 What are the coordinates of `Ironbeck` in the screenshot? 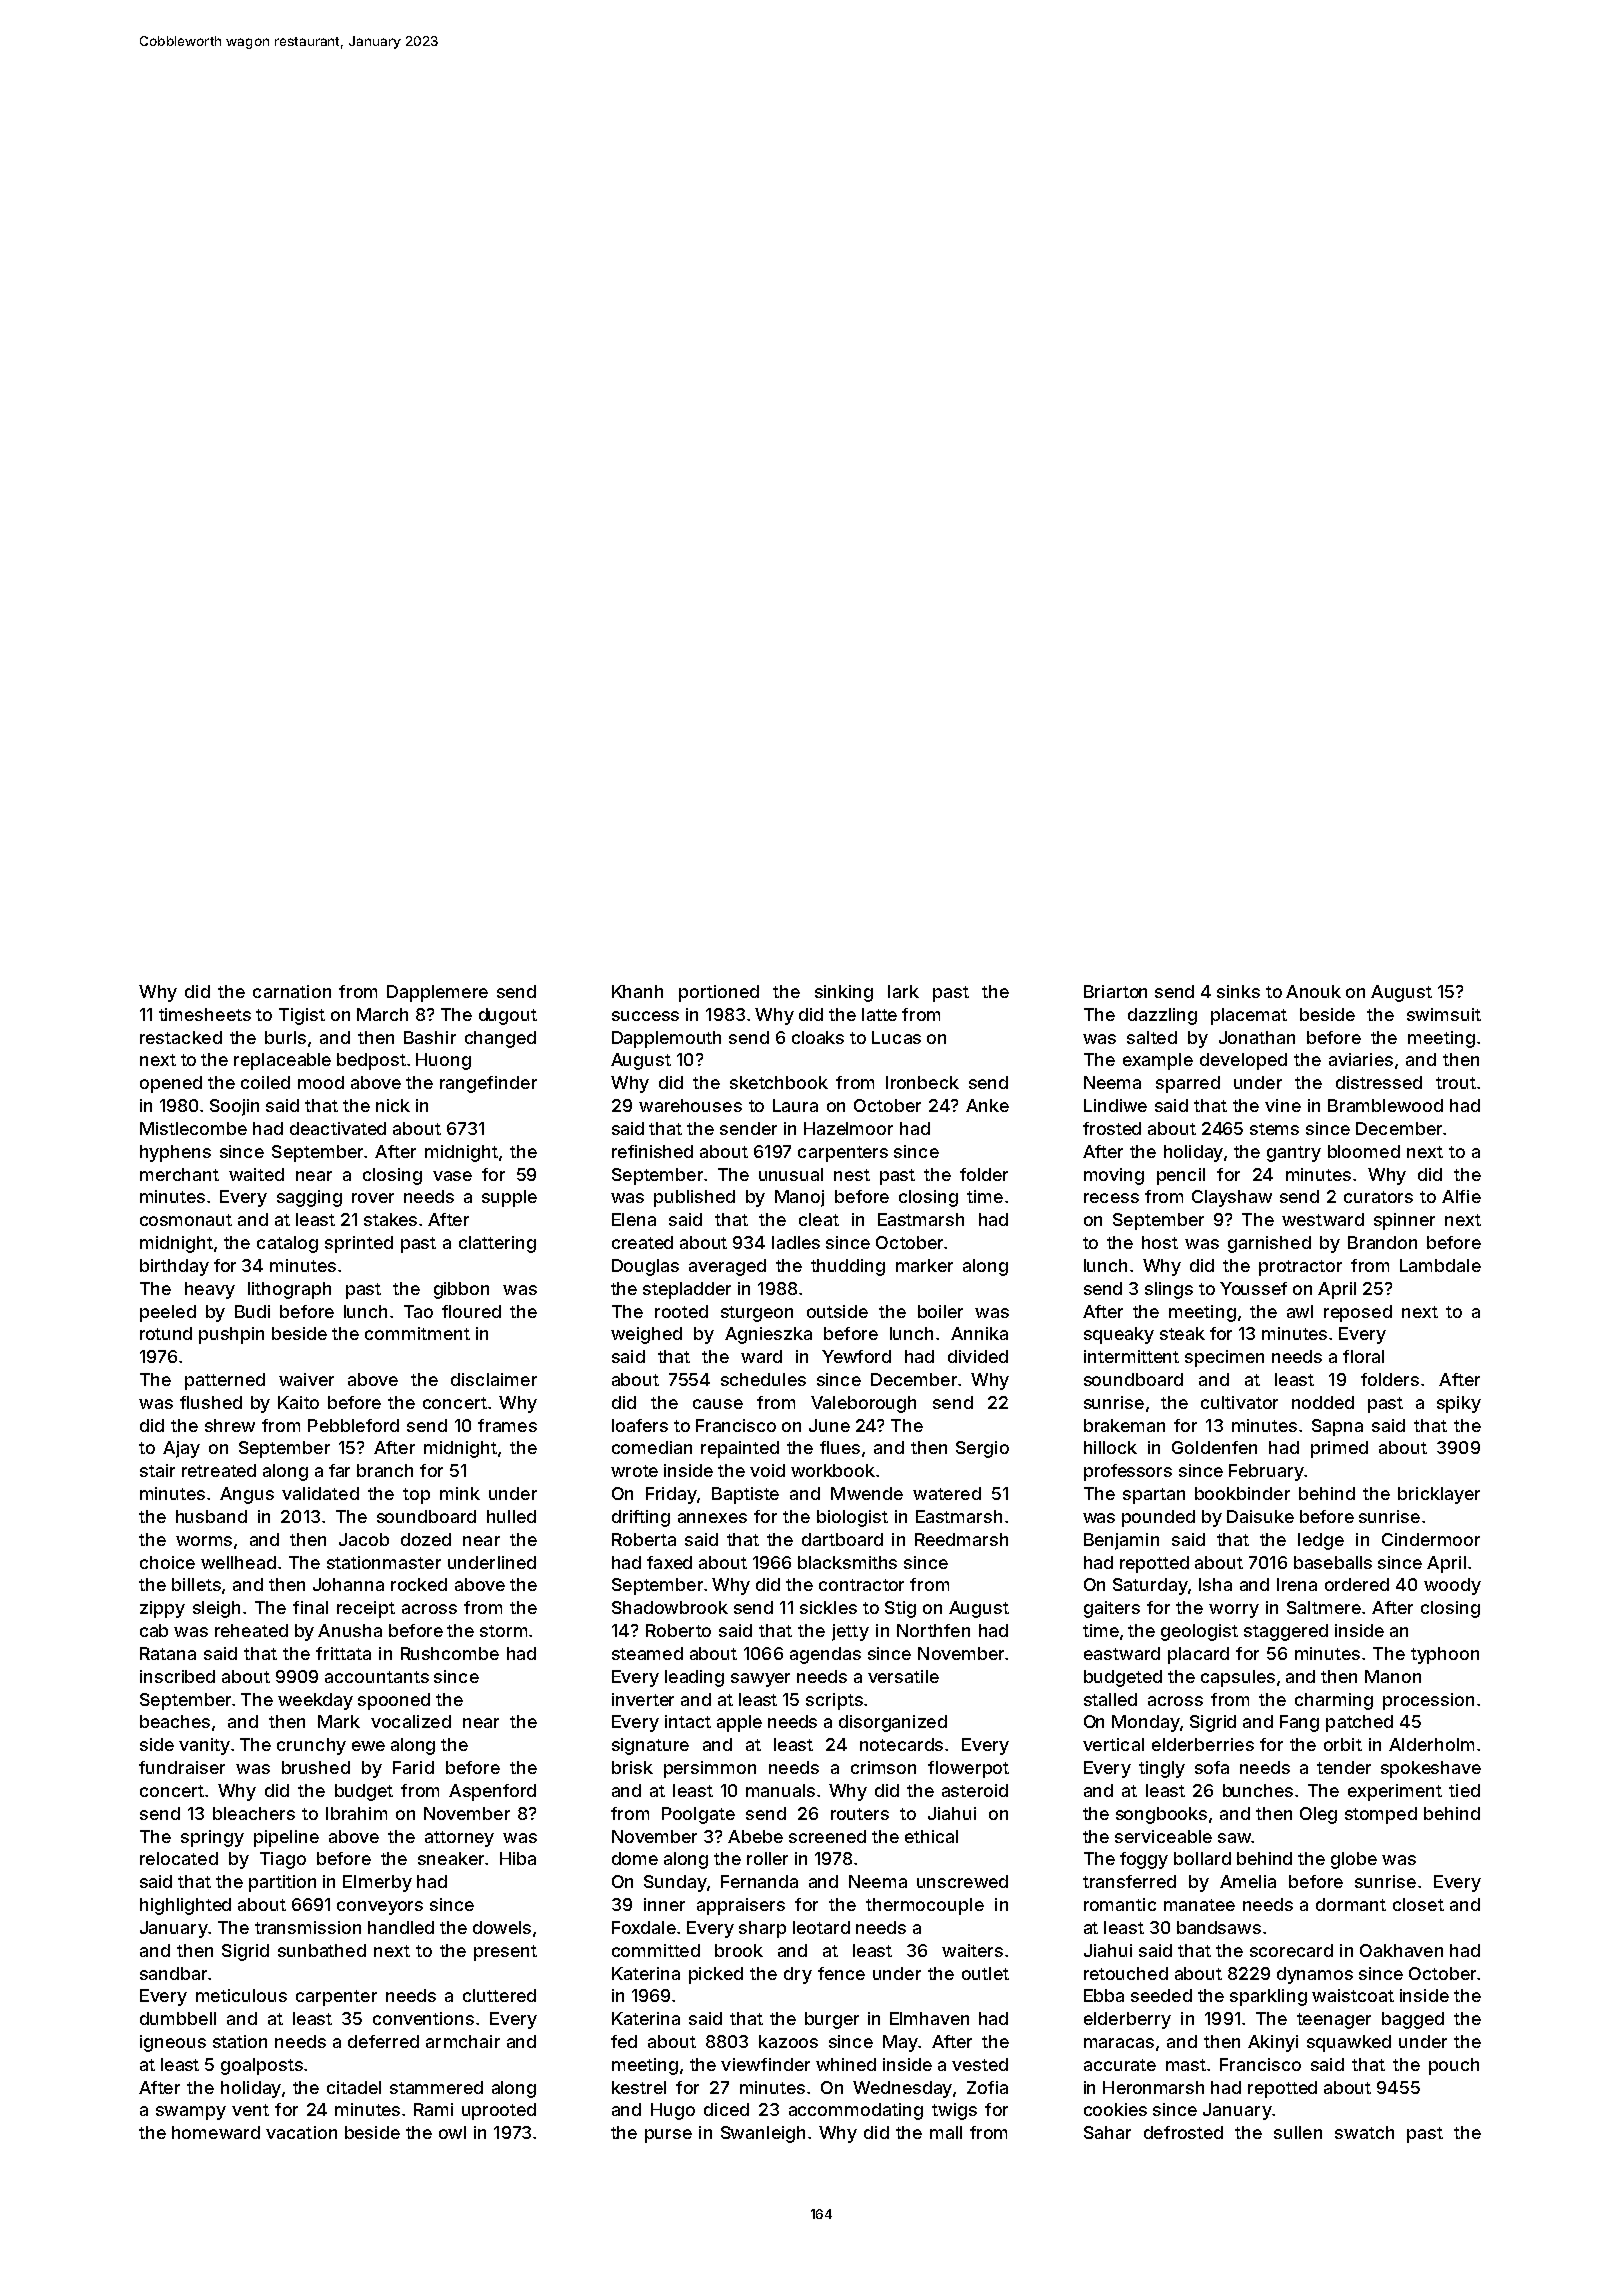 It's located at (922, 1082).
